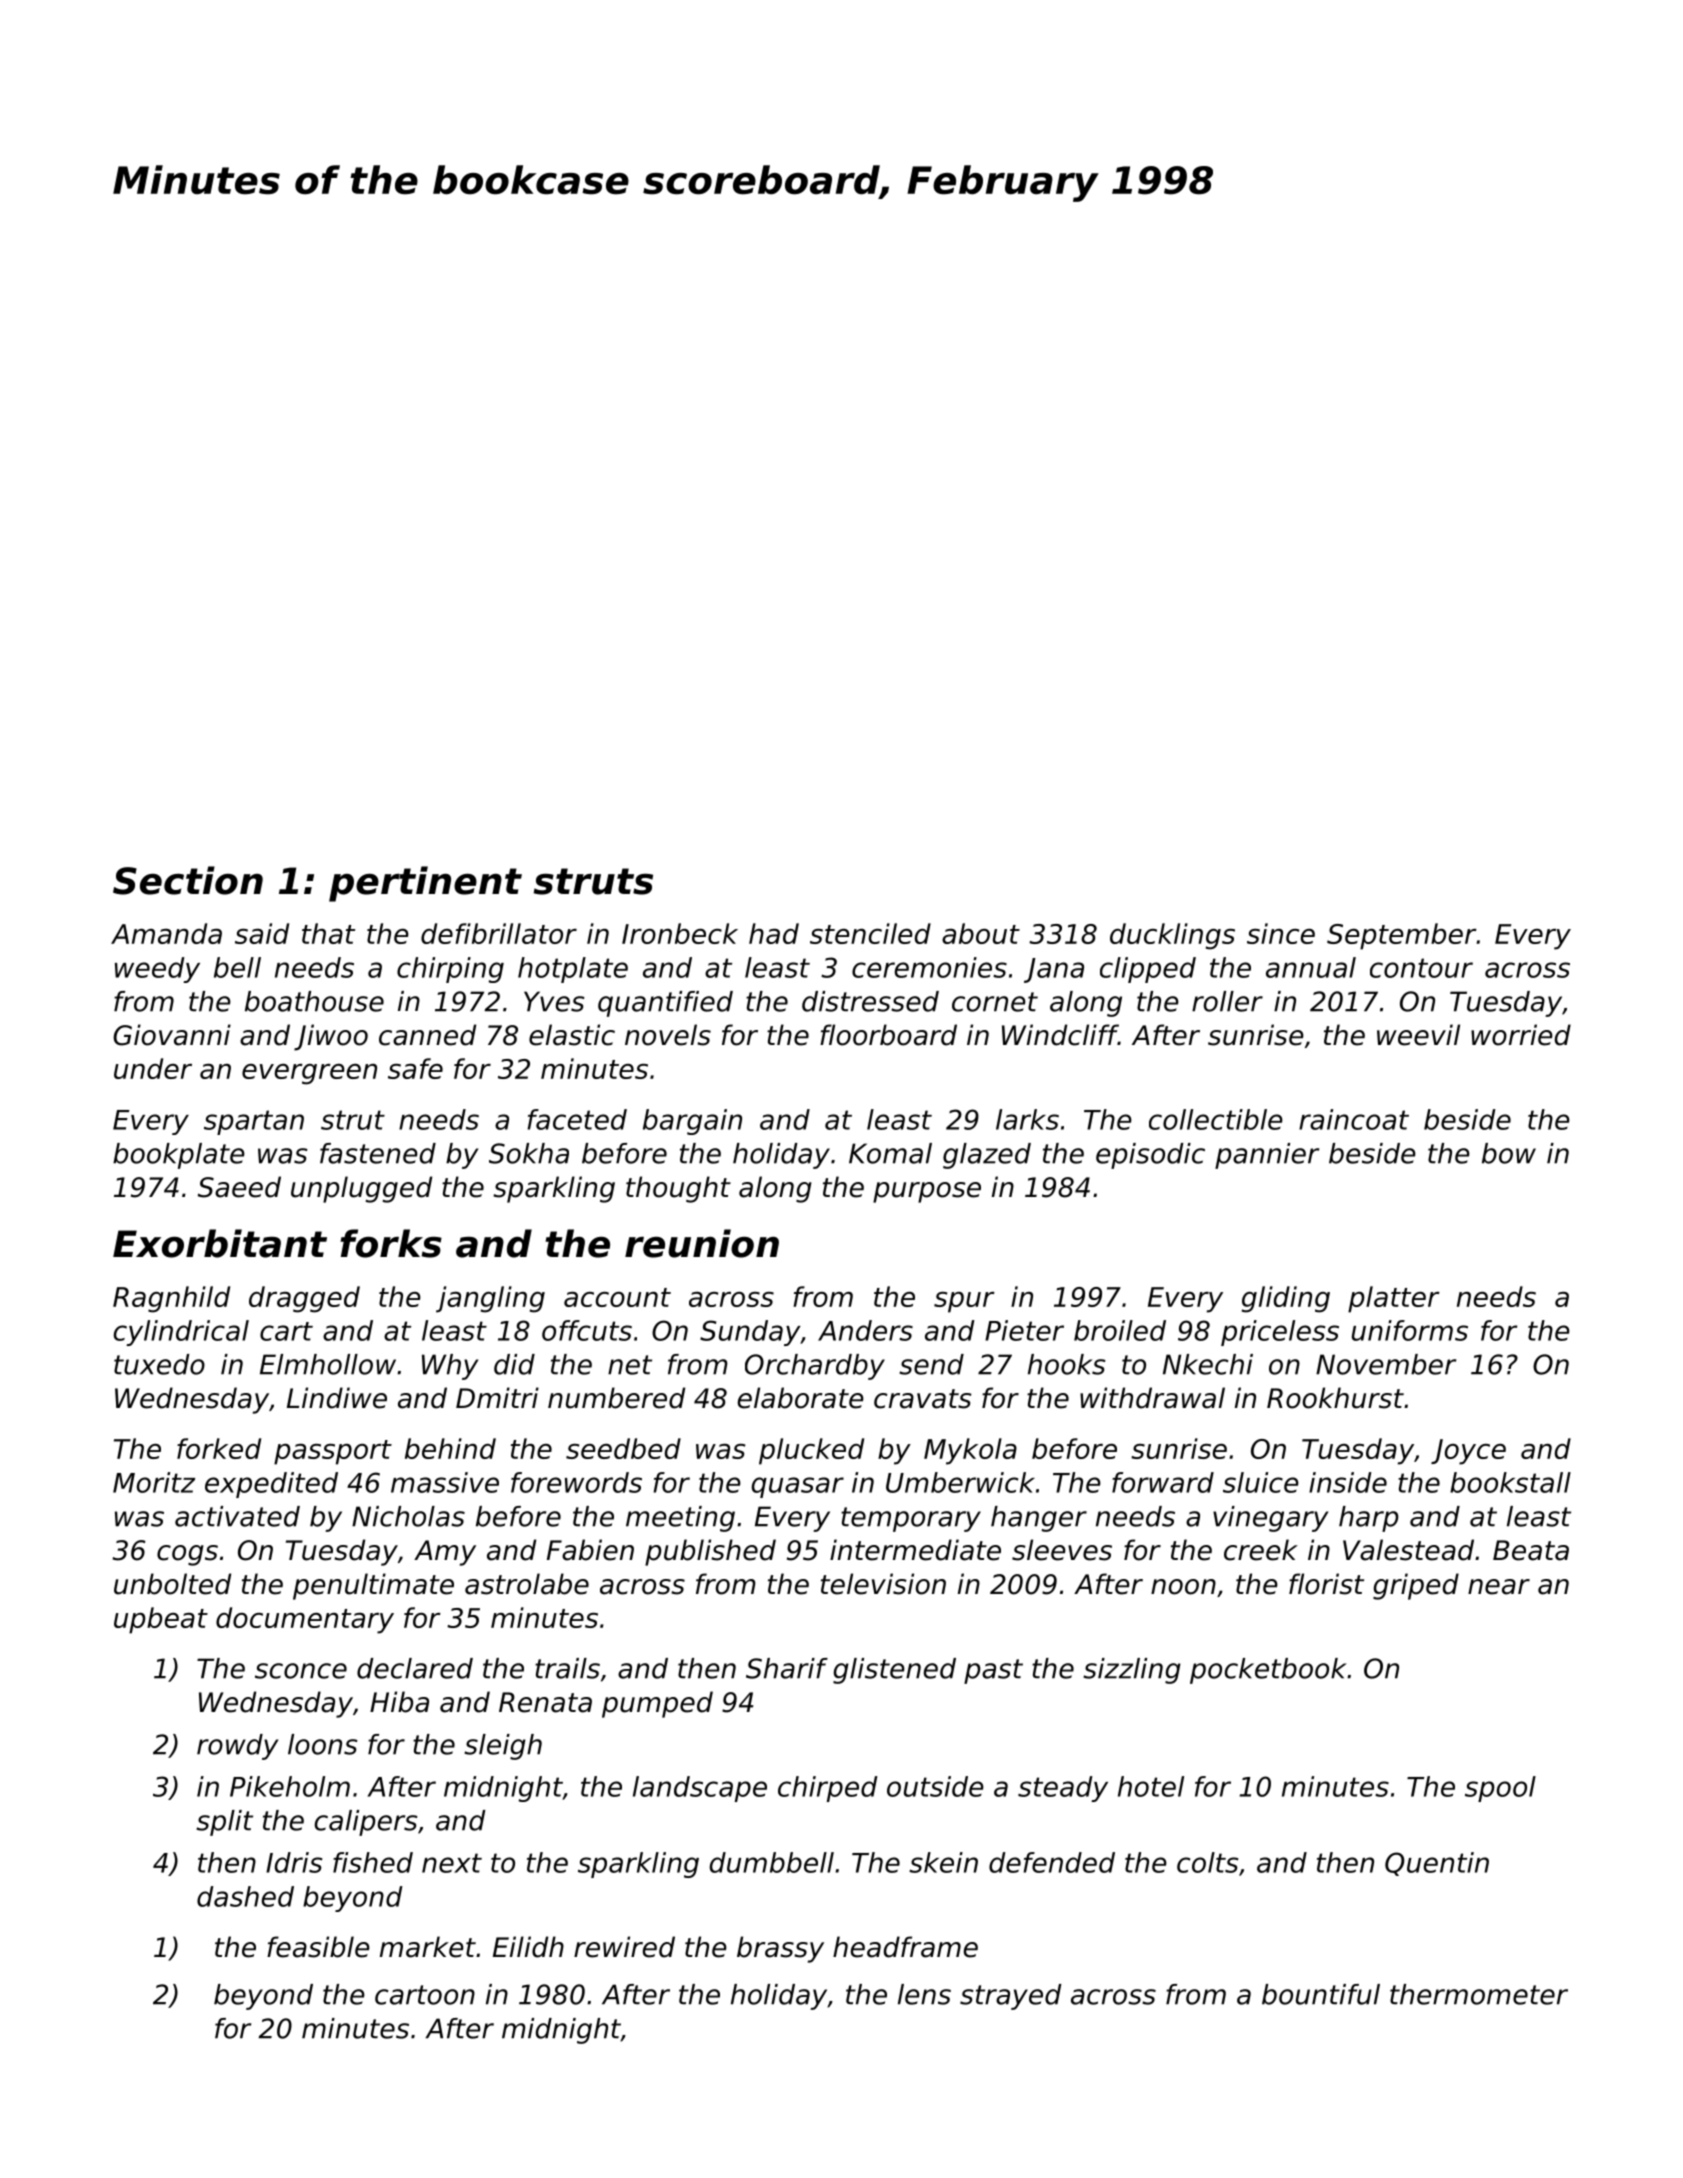  What do you see at coordinates (668, 1035) in the screenshot?
I see `novels` at bounding box center [668, 1035].
